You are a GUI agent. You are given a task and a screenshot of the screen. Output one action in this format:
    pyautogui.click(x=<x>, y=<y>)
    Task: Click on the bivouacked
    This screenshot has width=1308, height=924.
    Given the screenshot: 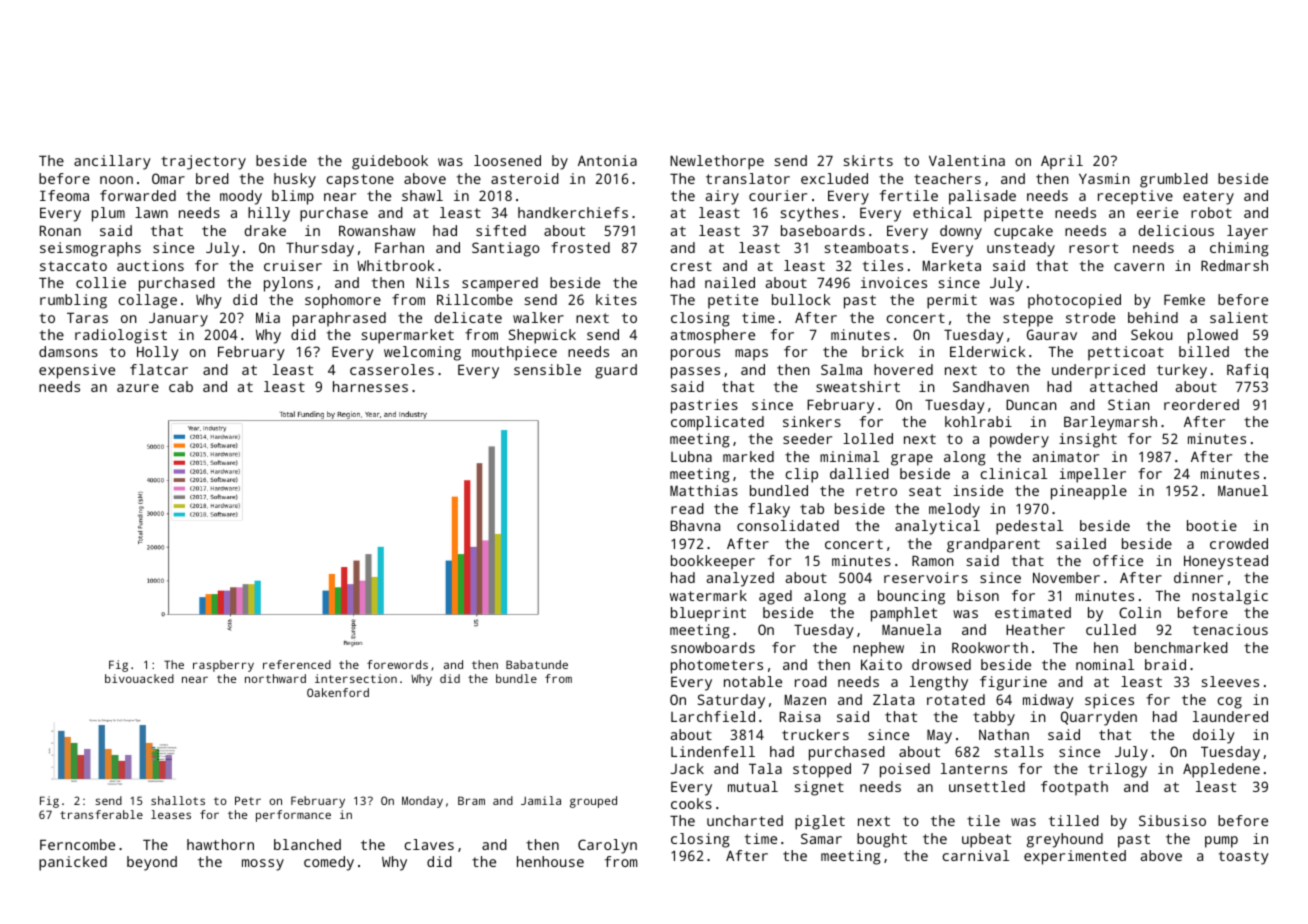 What is the action you would take?
    pyautogui.click(x=139, y=678)
